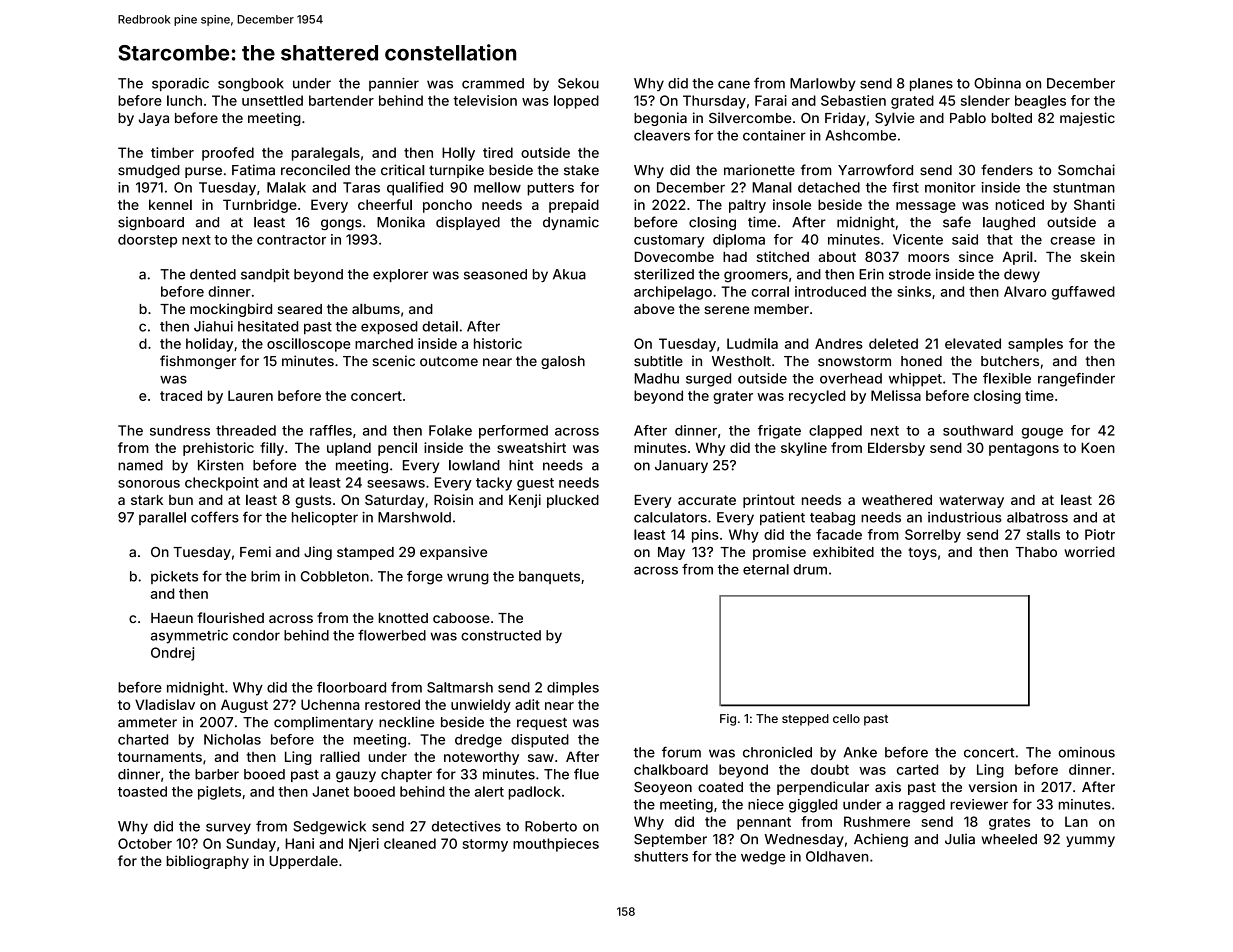  What do you see at coordinates (361, 187) in the page?
I see `Taras` at bounding box center [361, 187].
